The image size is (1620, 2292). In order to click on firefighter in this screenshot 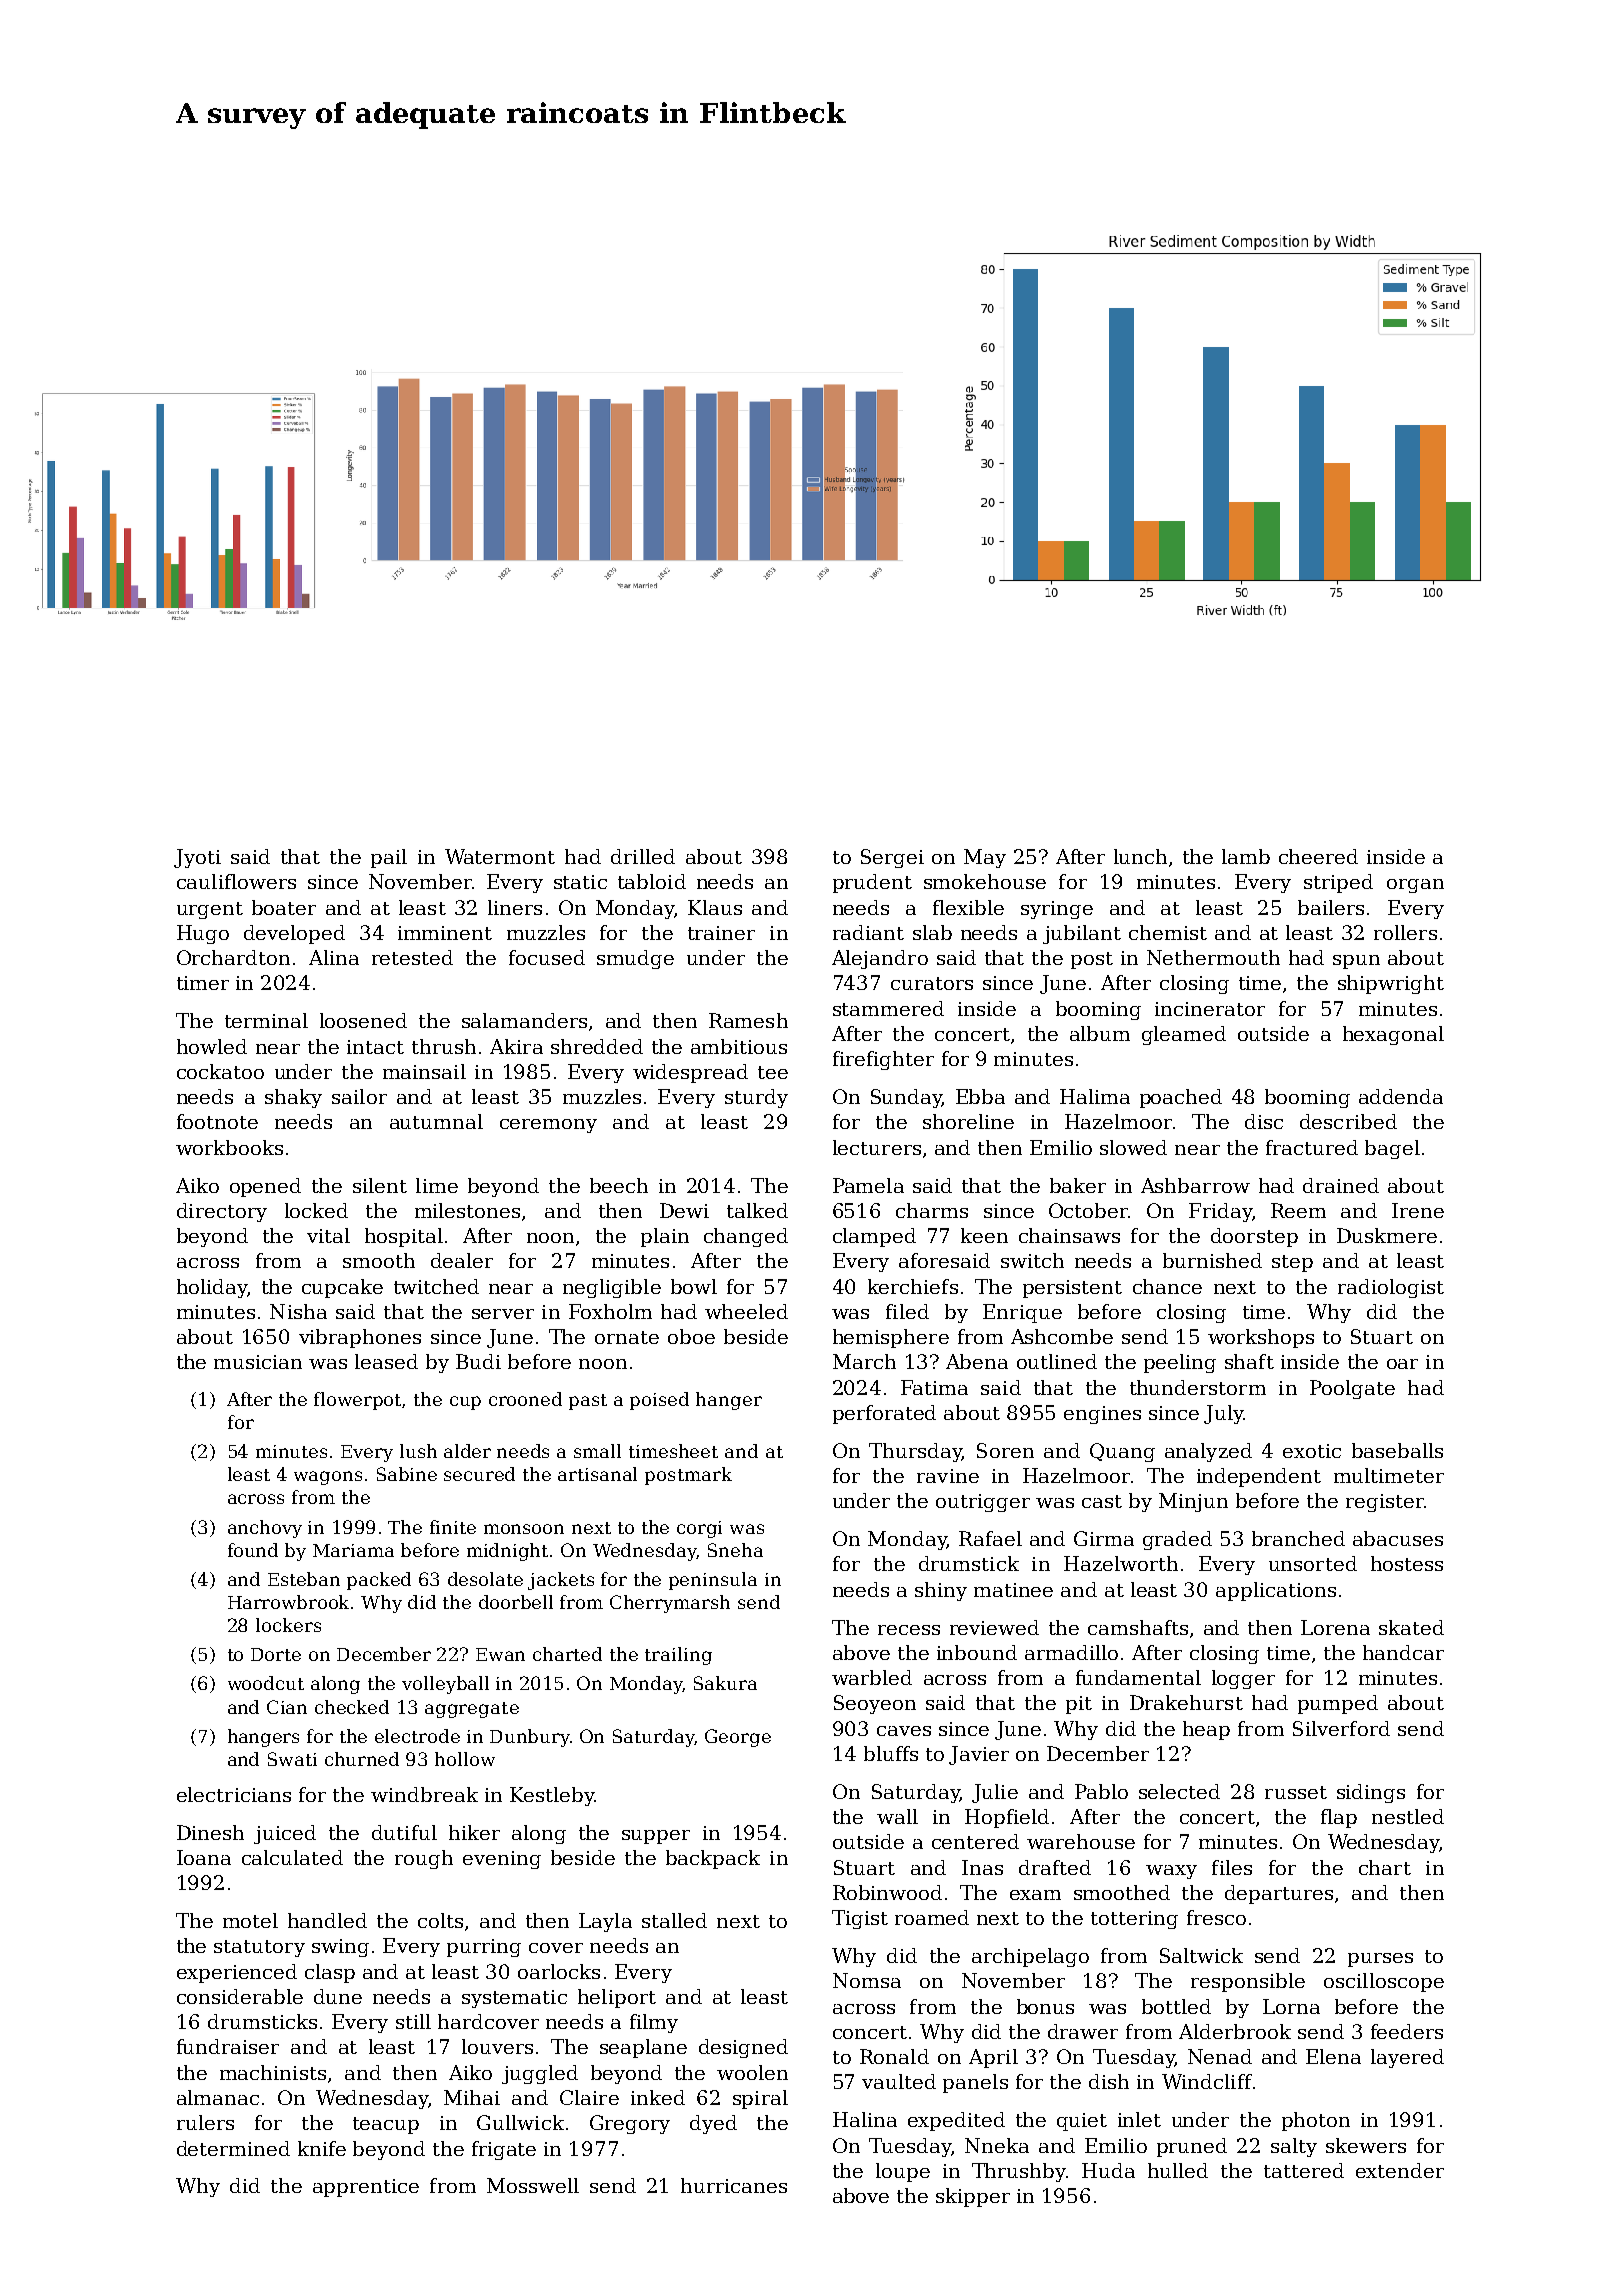, I will do `click(883, 1060)`.
